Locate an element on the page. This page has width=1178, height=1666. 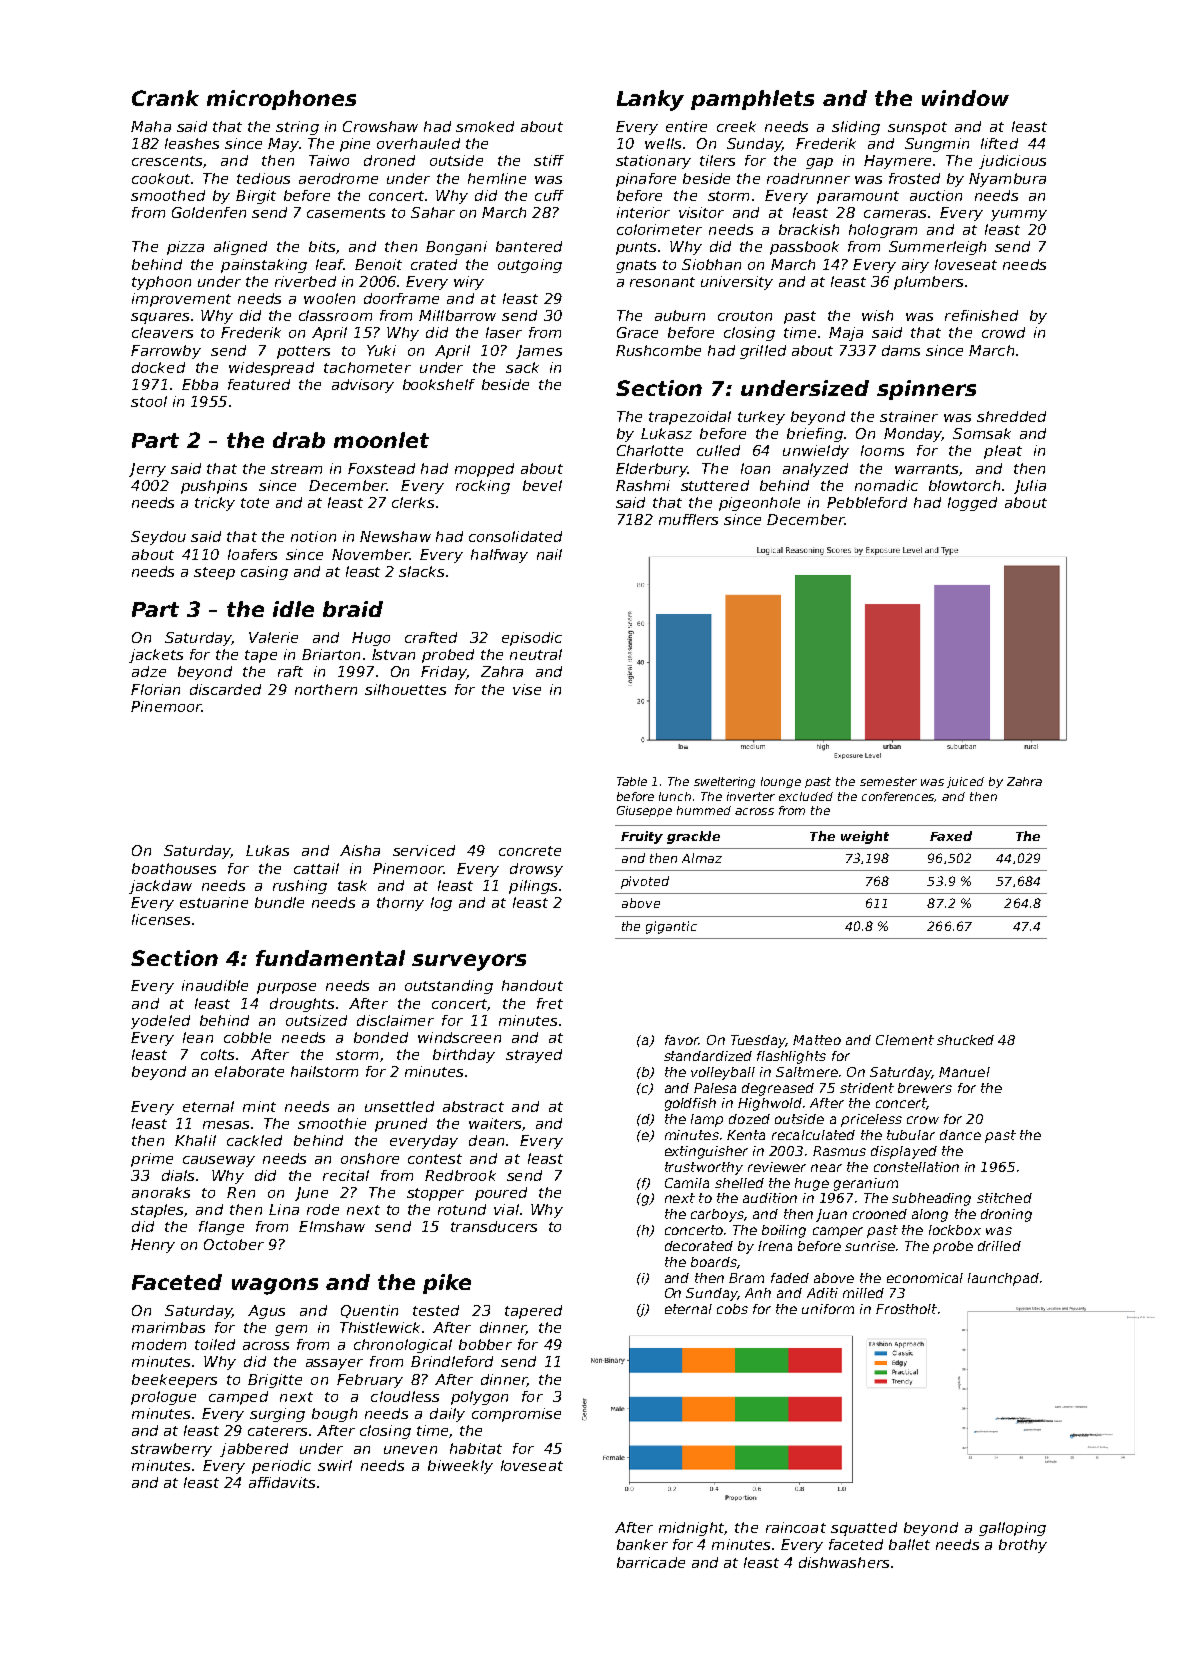
Brigitte is located at coordinates (275, 1381).
